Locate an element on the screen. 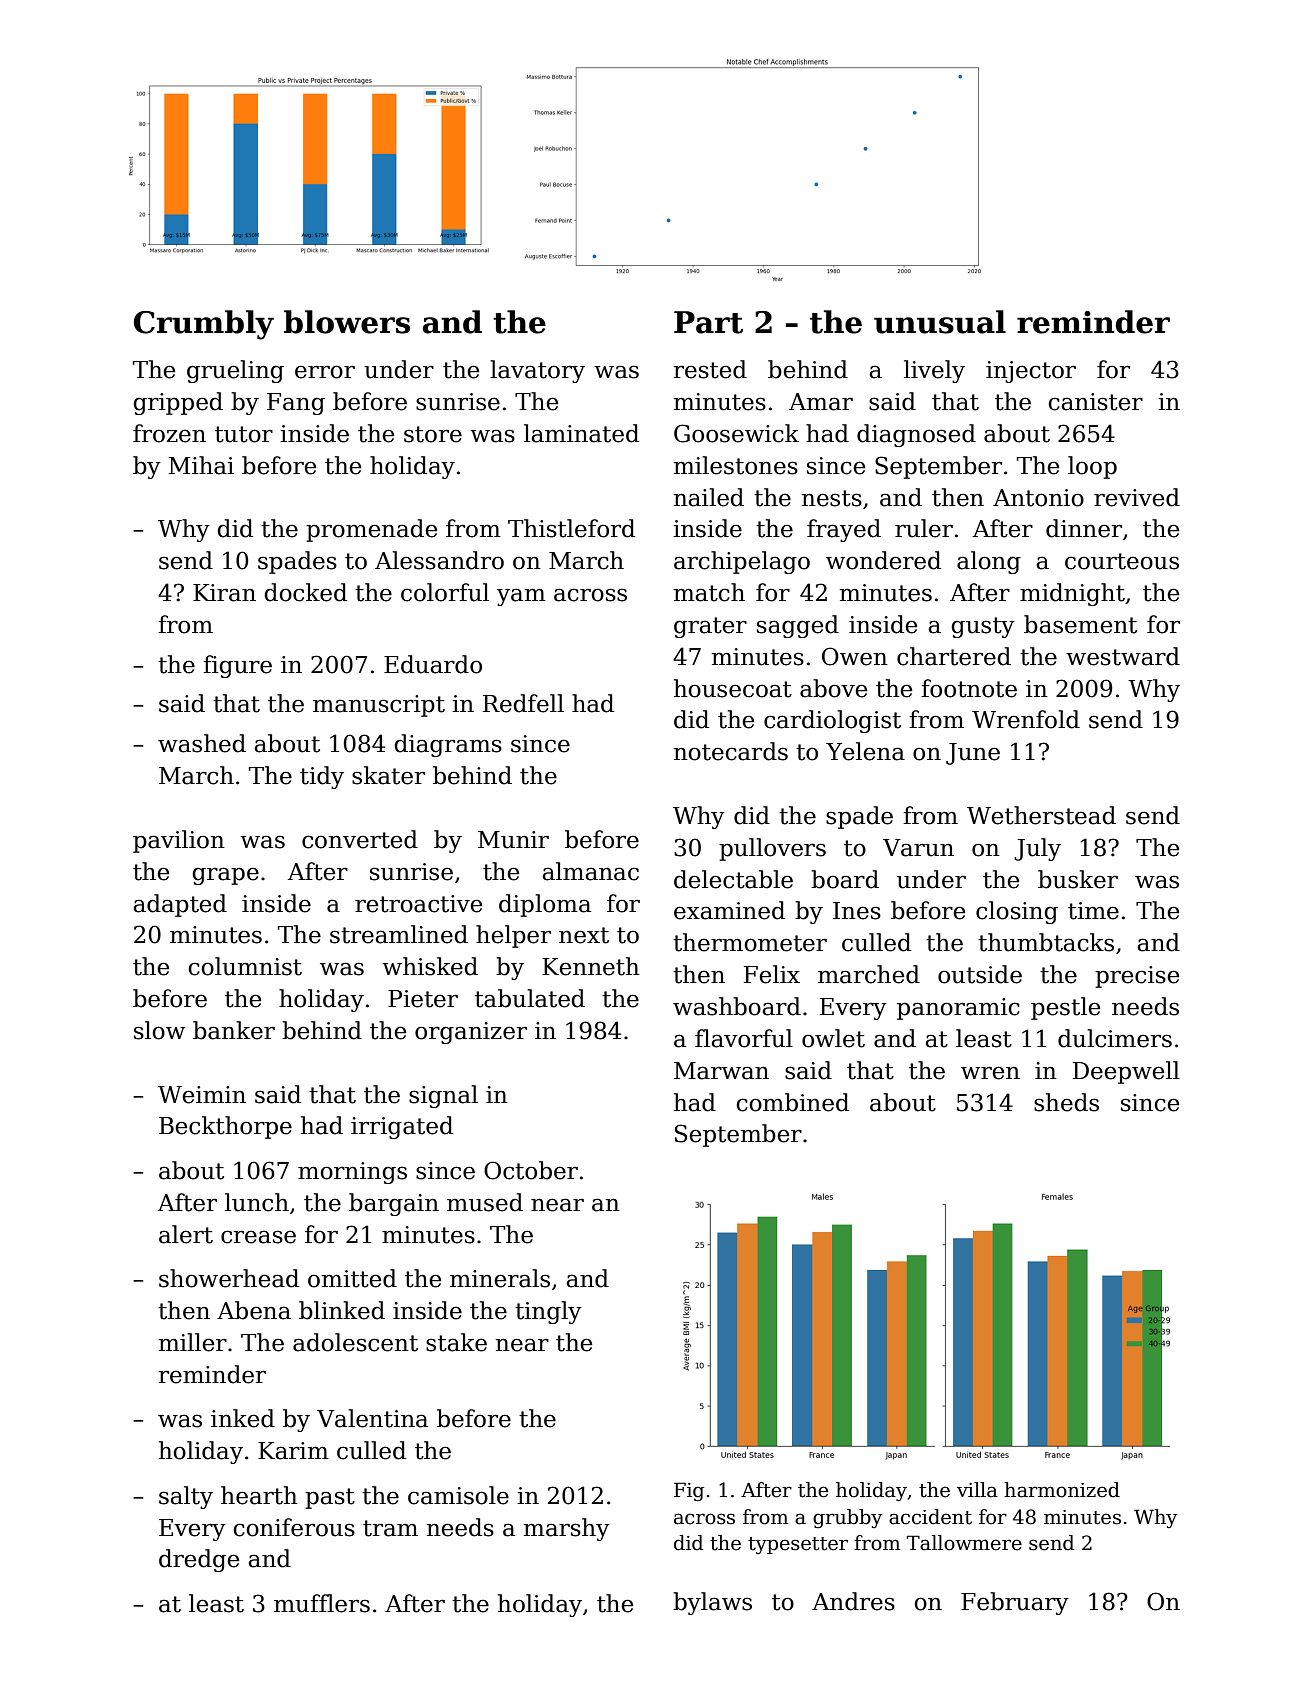 Image resolution: width=1313 pixels, height=1700 pixels. sheds is located at coordinates (1066, 1102).
